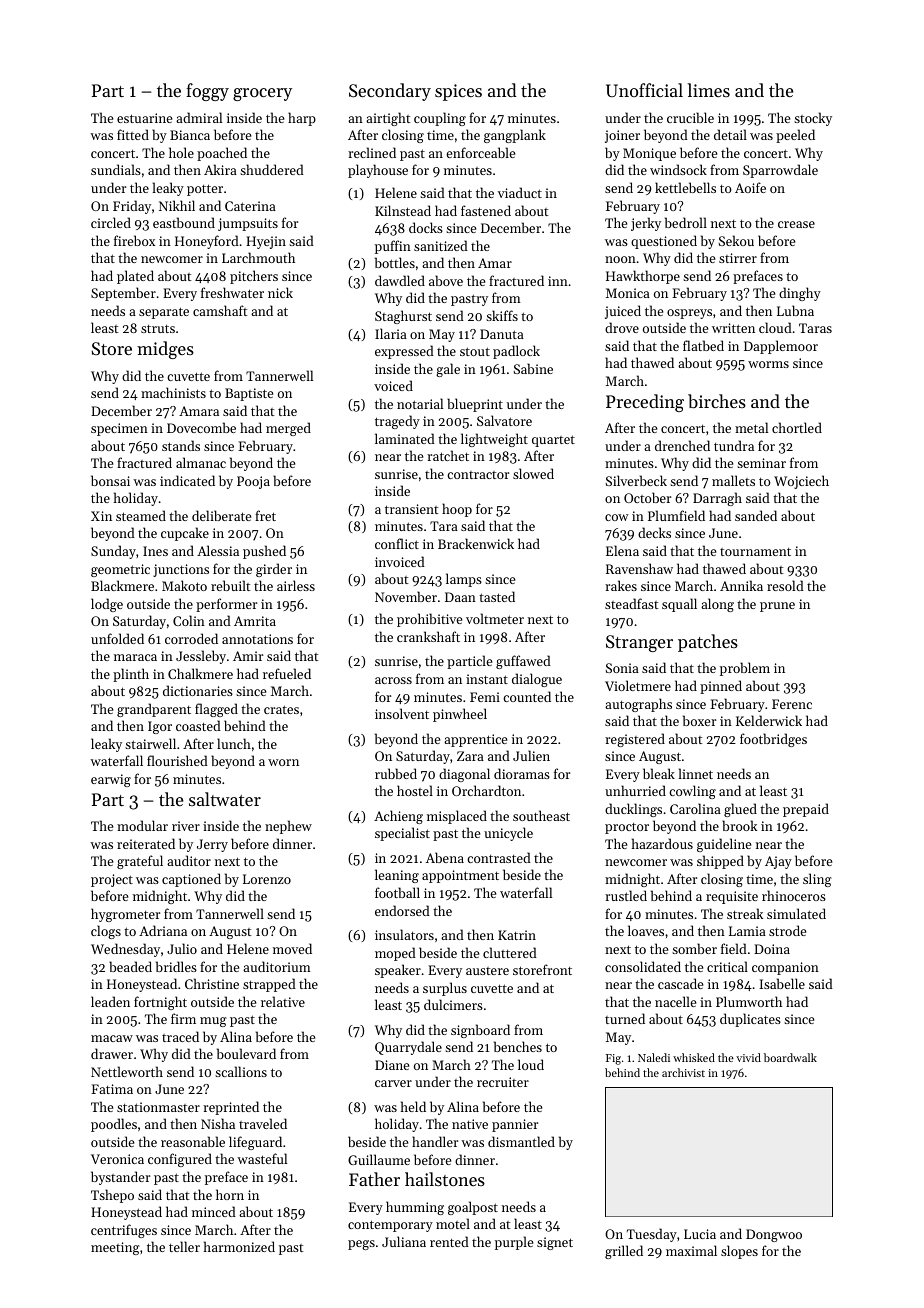  Describe the element at coordinates (730, 134) in the screenshot. I see `detail` at that location.
